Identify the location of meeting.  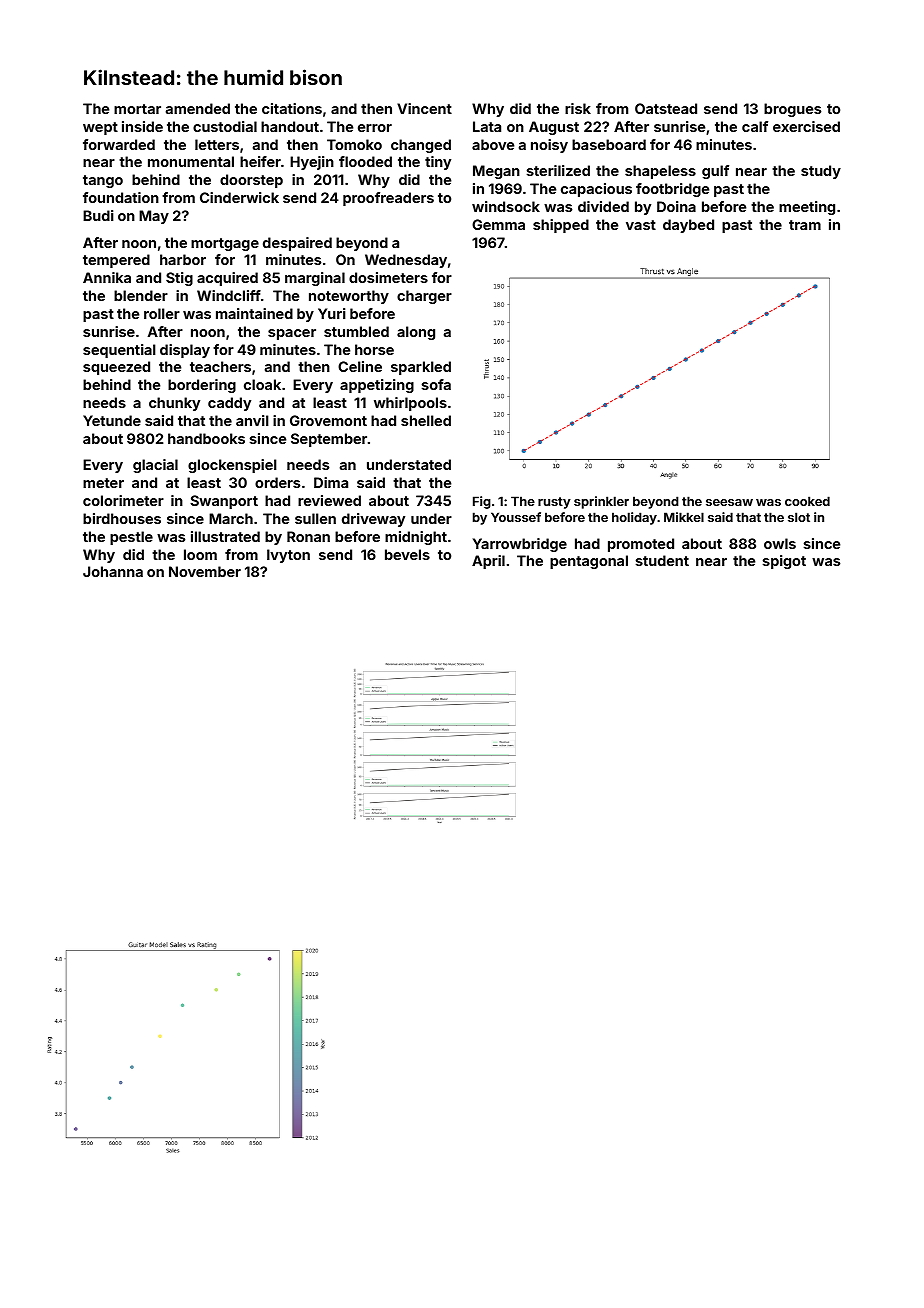
(807, 208).
